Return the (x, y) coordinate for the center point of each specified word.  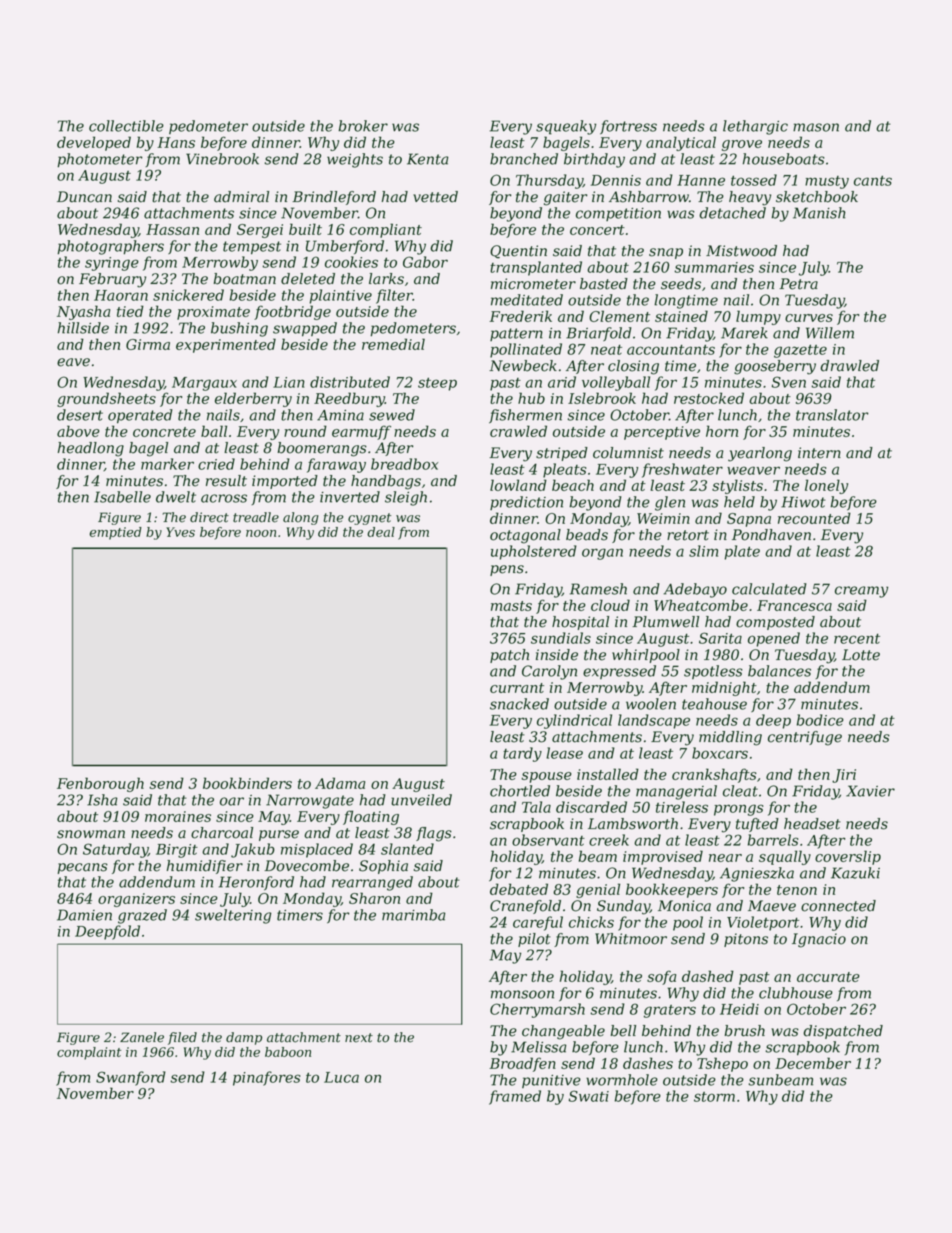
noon (261, 533)
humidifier (205, 867)
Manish (819, 213)
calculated (769, 589)
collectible (126, 126)
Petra (798, 284)
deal (381, 532)
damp (244, 1038)
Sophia (383, 867)
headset (812, 824)
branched (524, 159)
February (112, 280)
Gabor (425, 262)
